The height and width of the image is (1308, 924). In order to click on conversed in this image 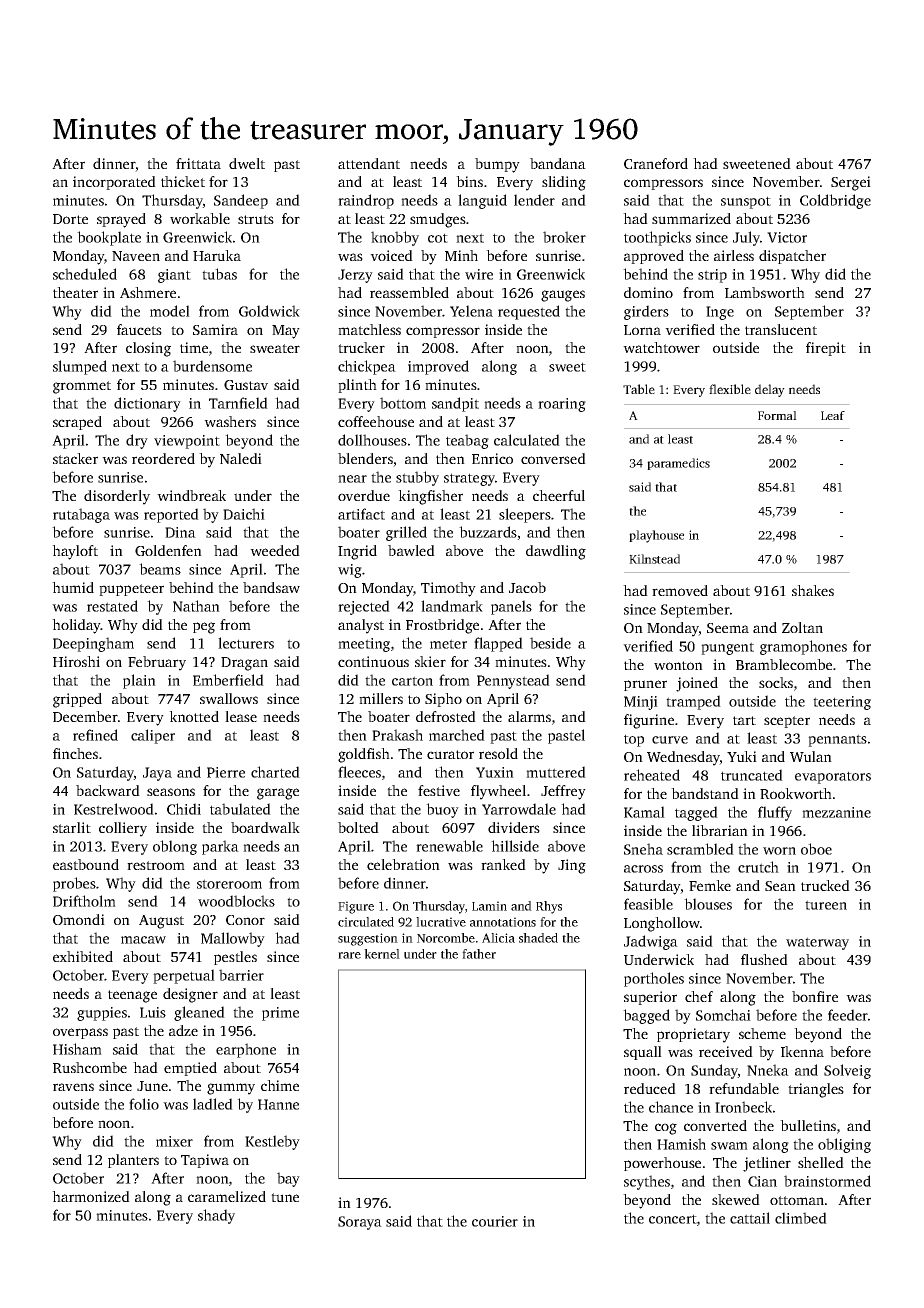, I will do `click(553, 458)`.
